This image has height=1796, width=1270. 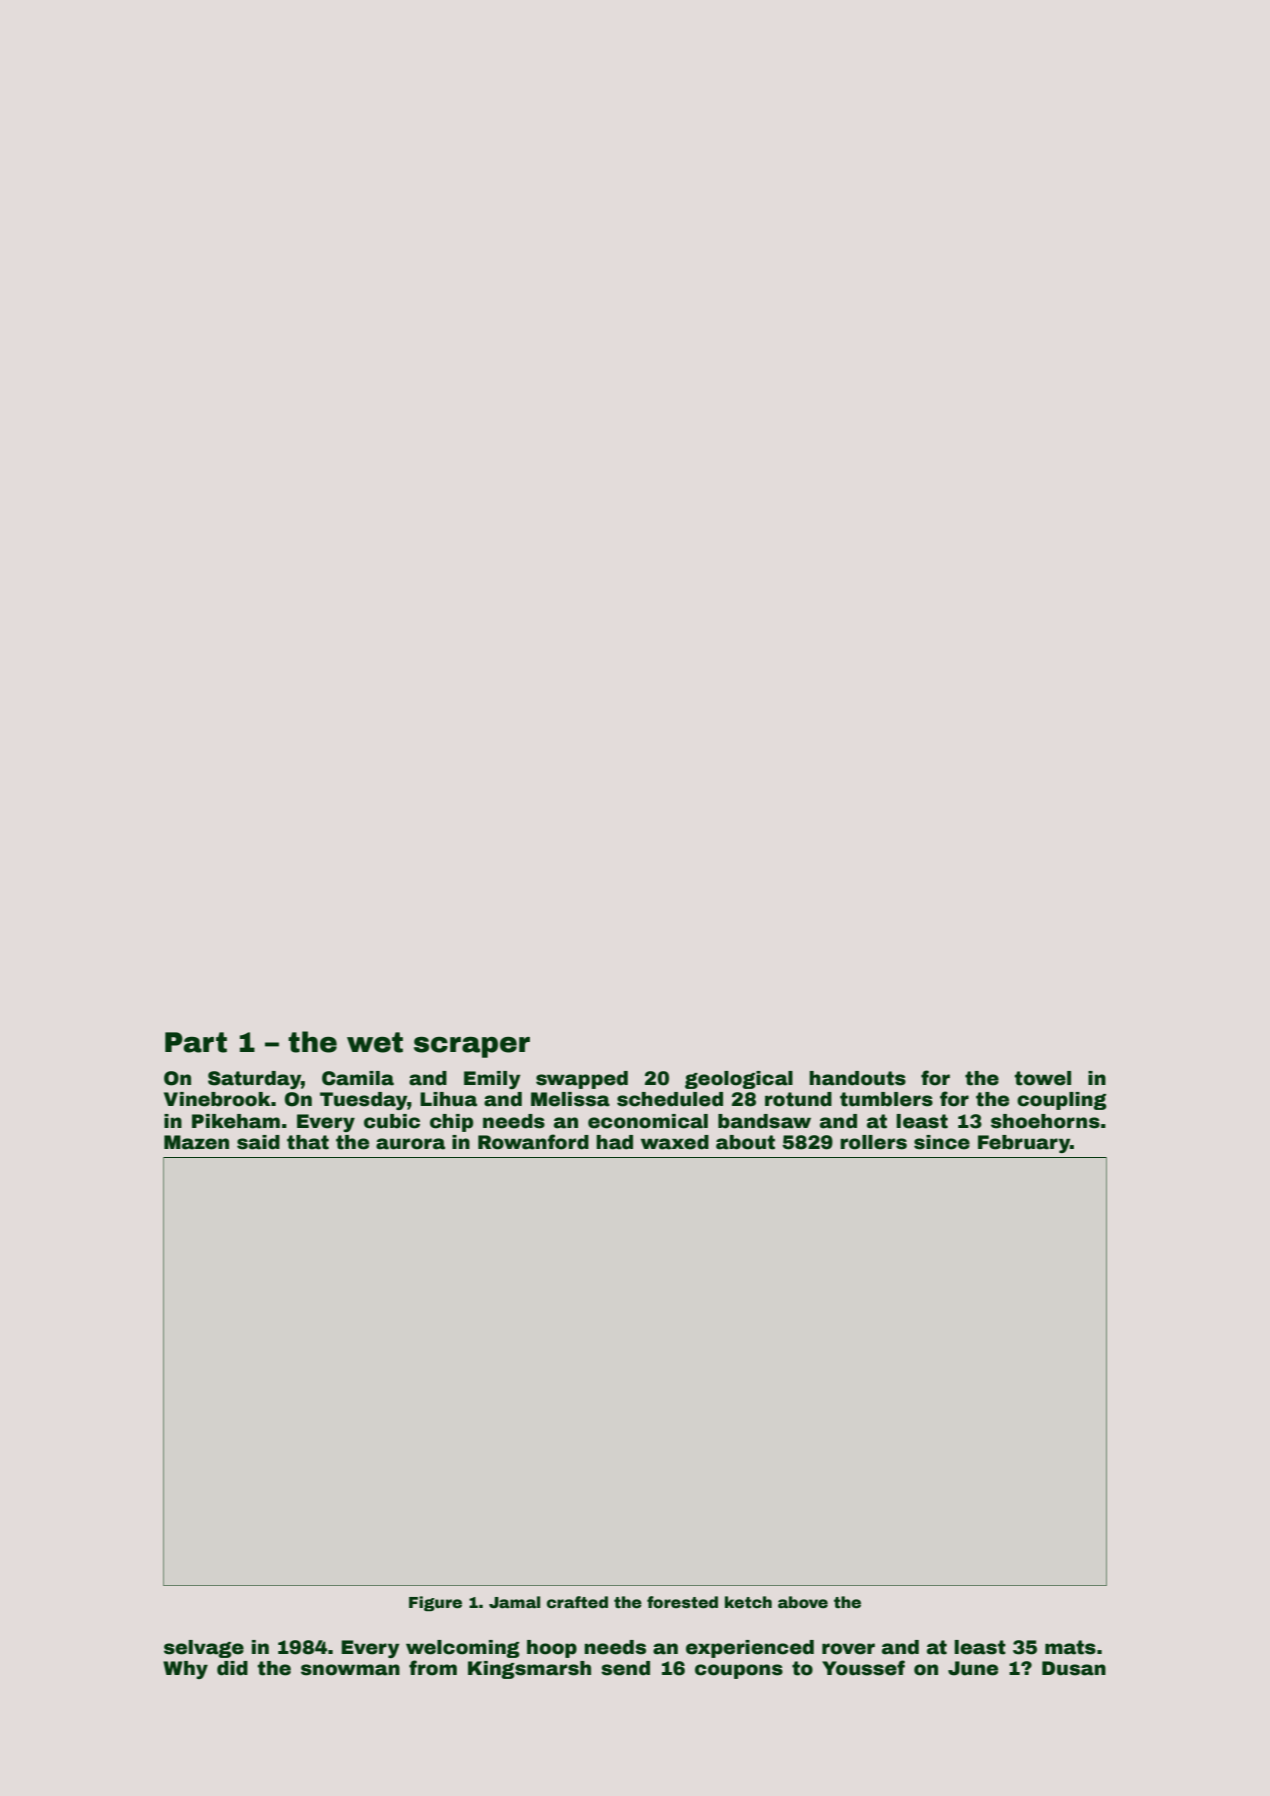 What do you see at coordinates (492, 1080) in the image?
I see `Emily` at bounding box center [492, 1080].
